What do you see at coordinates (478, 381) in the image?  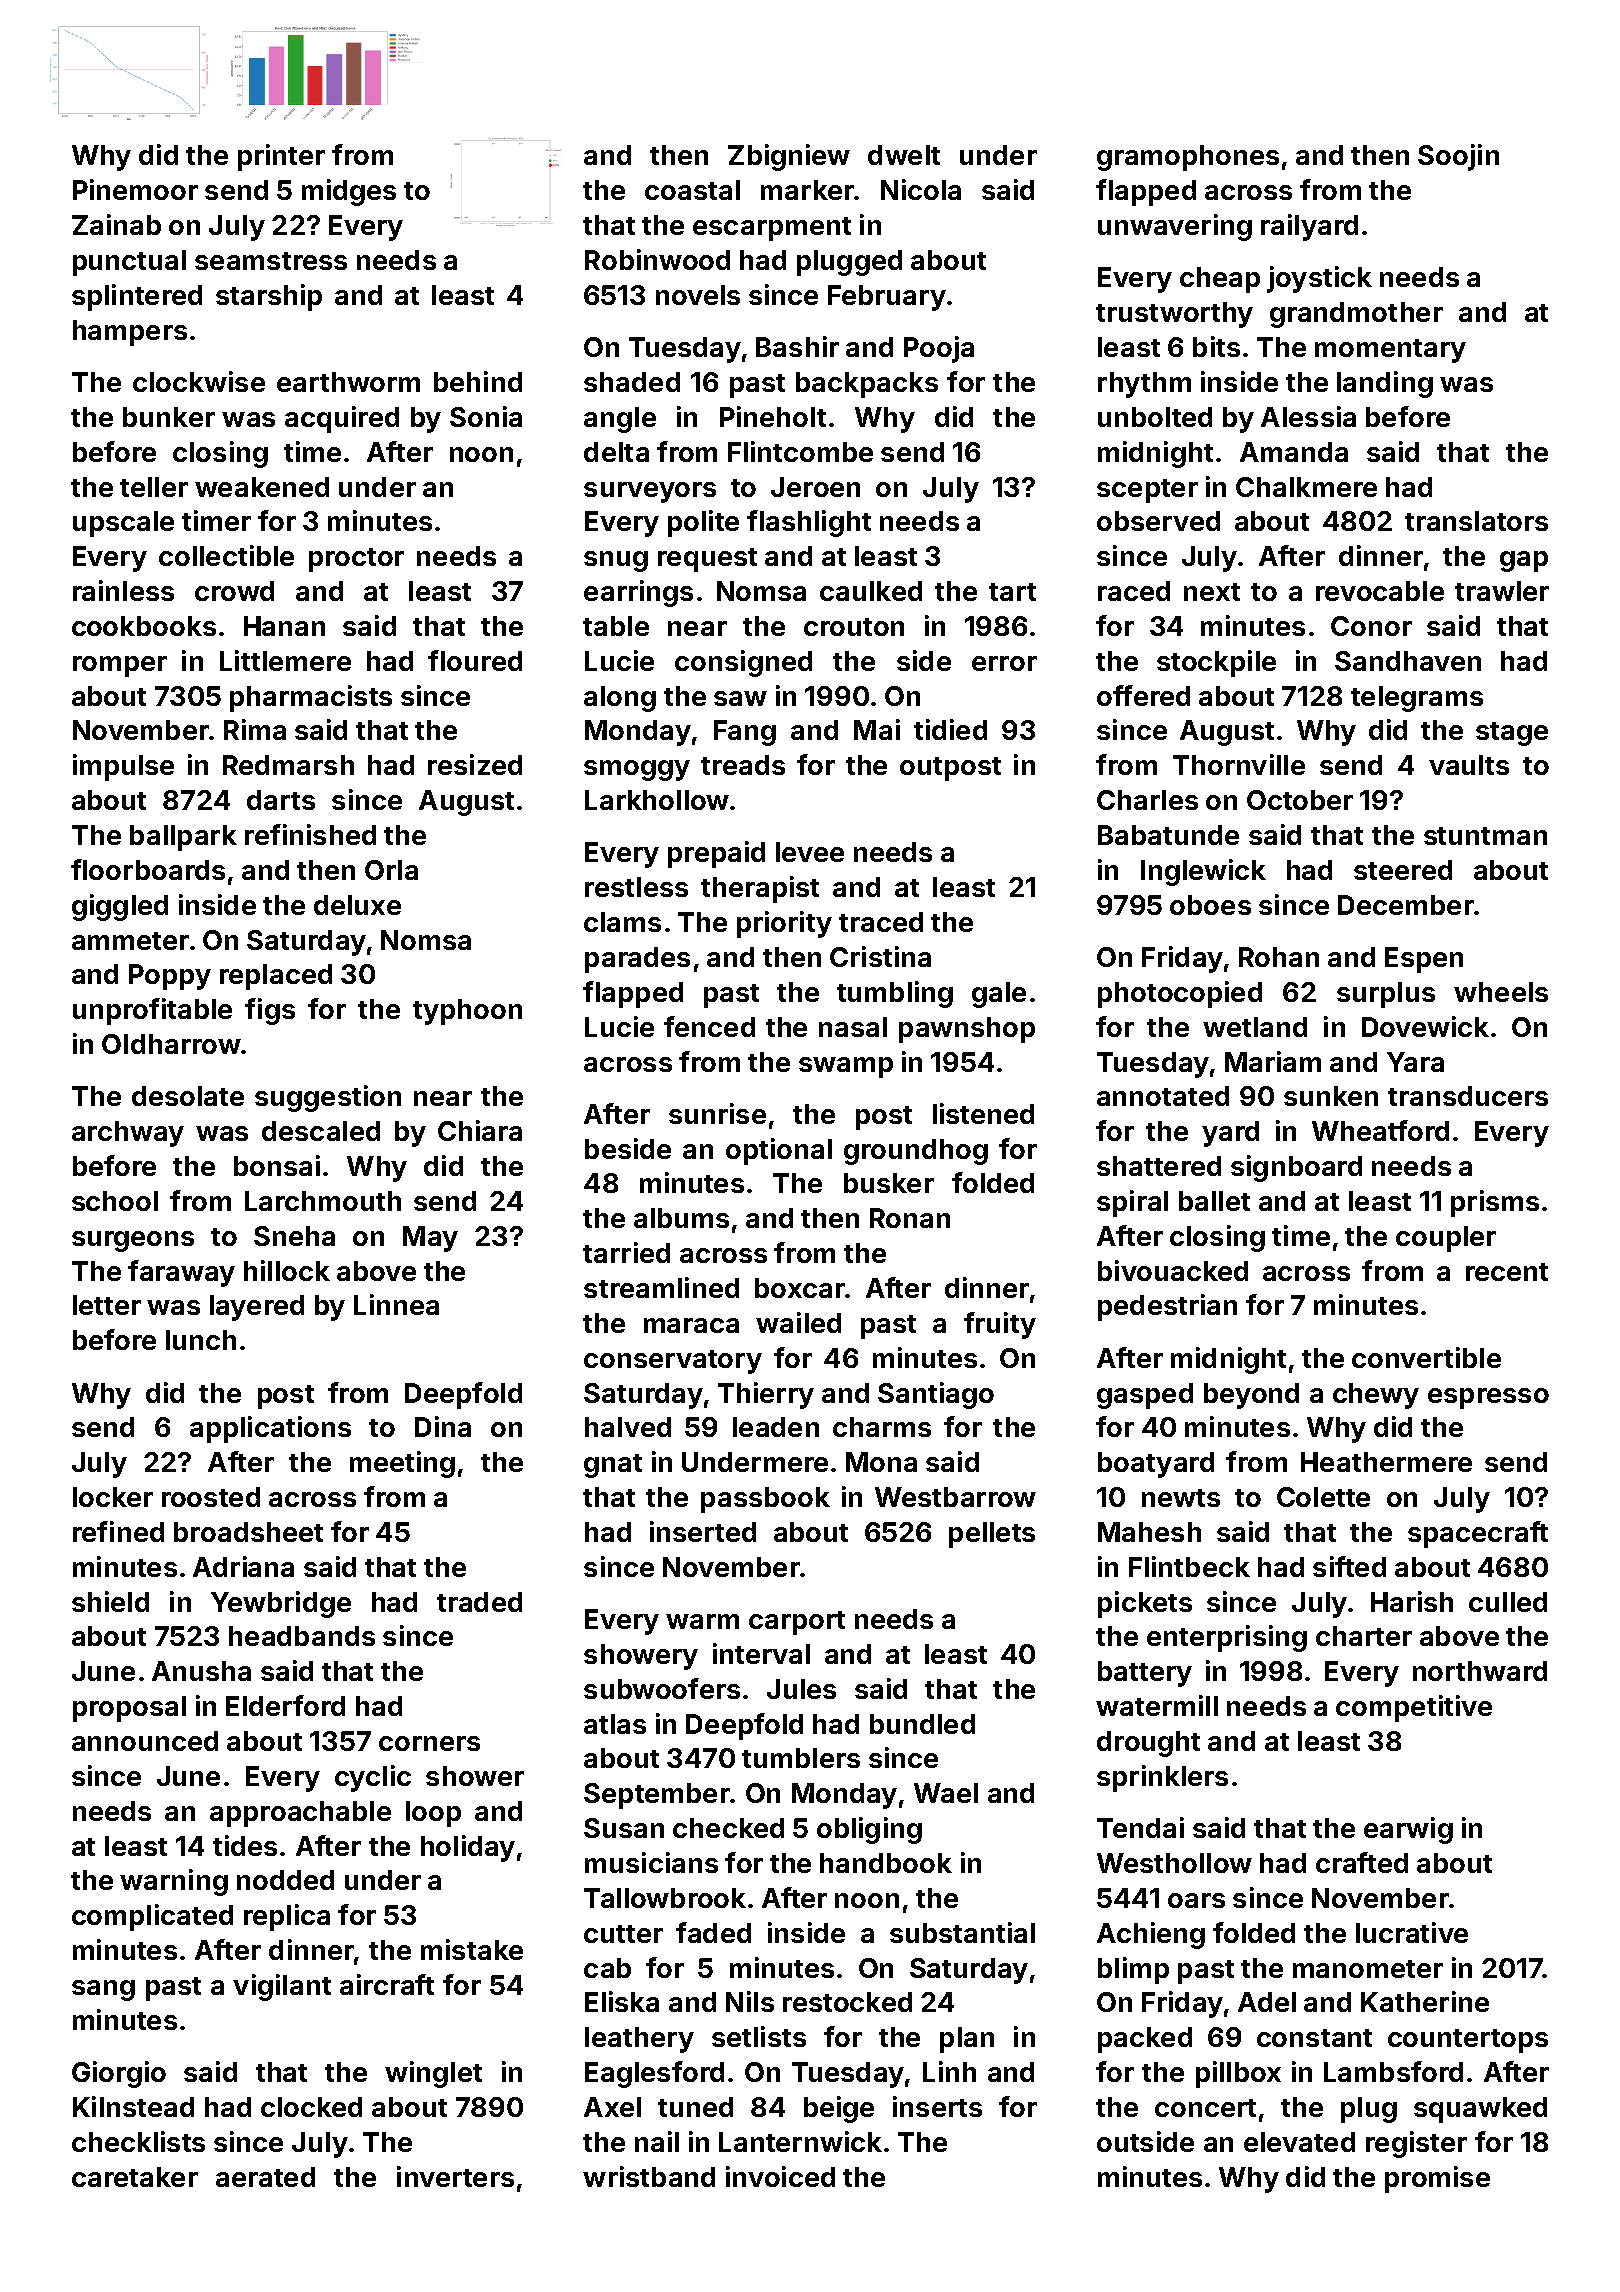 I see `behind` at bounding box center [478, 381].
